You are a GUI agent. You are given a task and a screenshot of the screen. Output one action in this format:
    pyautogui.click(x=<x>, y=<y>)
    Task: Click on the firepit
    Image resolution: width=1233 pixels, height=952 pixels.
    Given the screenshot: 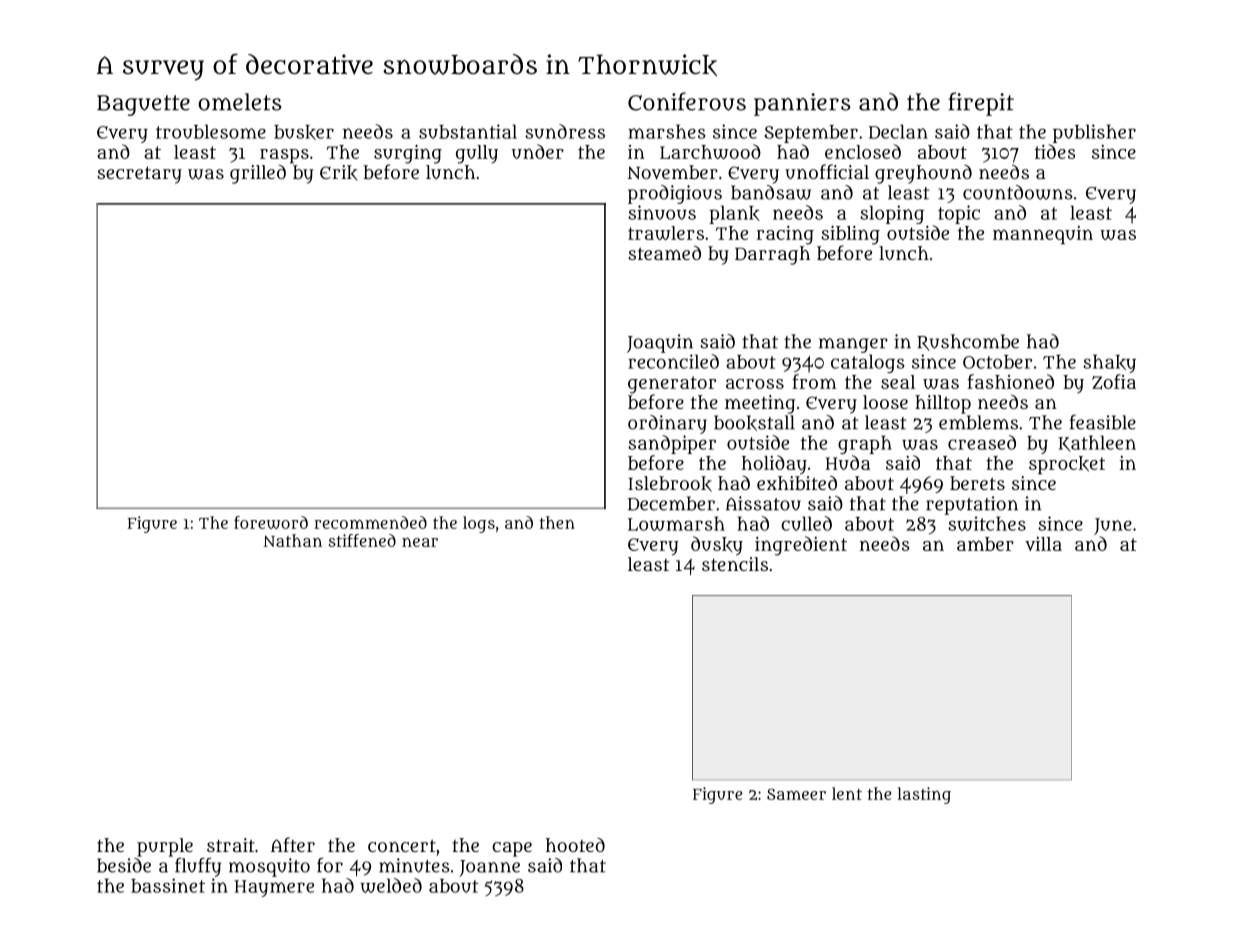 What is the action you would take?
    pyautogui.click(x=981, y=104)
